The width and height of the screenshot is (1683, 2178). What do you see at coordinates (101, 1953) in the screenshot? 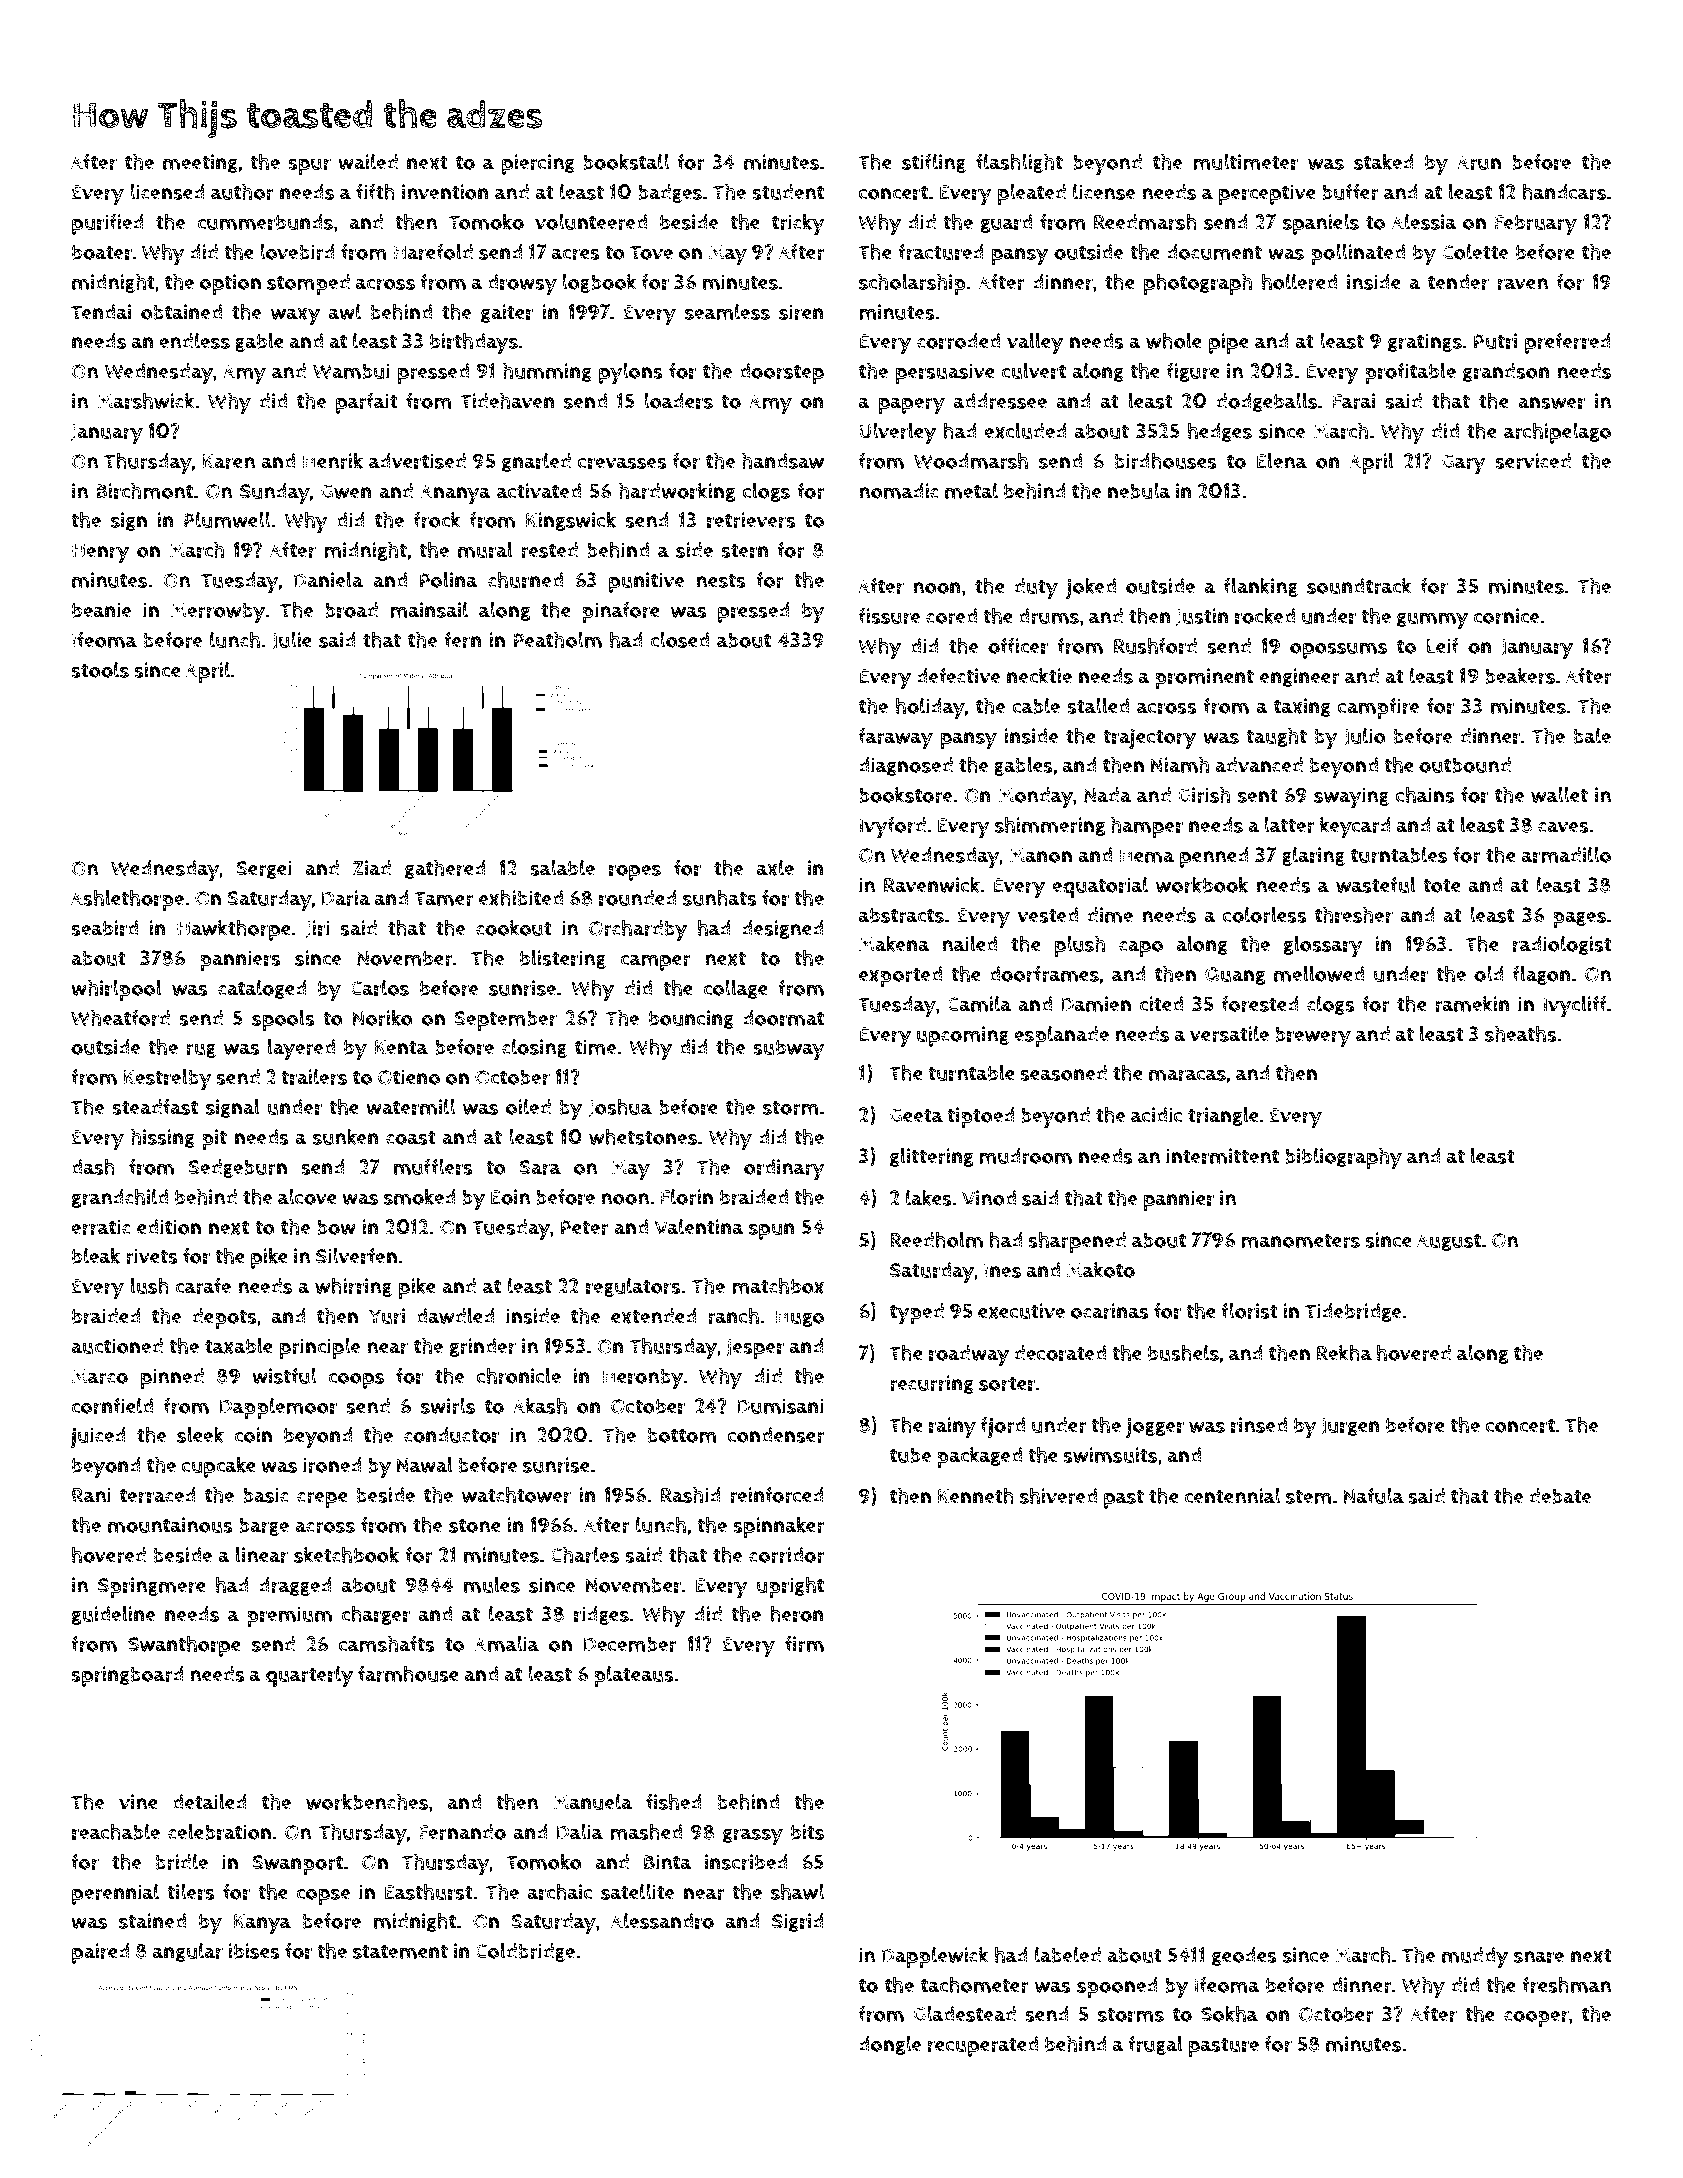
I see `paired` at bounding box center [101, 1953].
